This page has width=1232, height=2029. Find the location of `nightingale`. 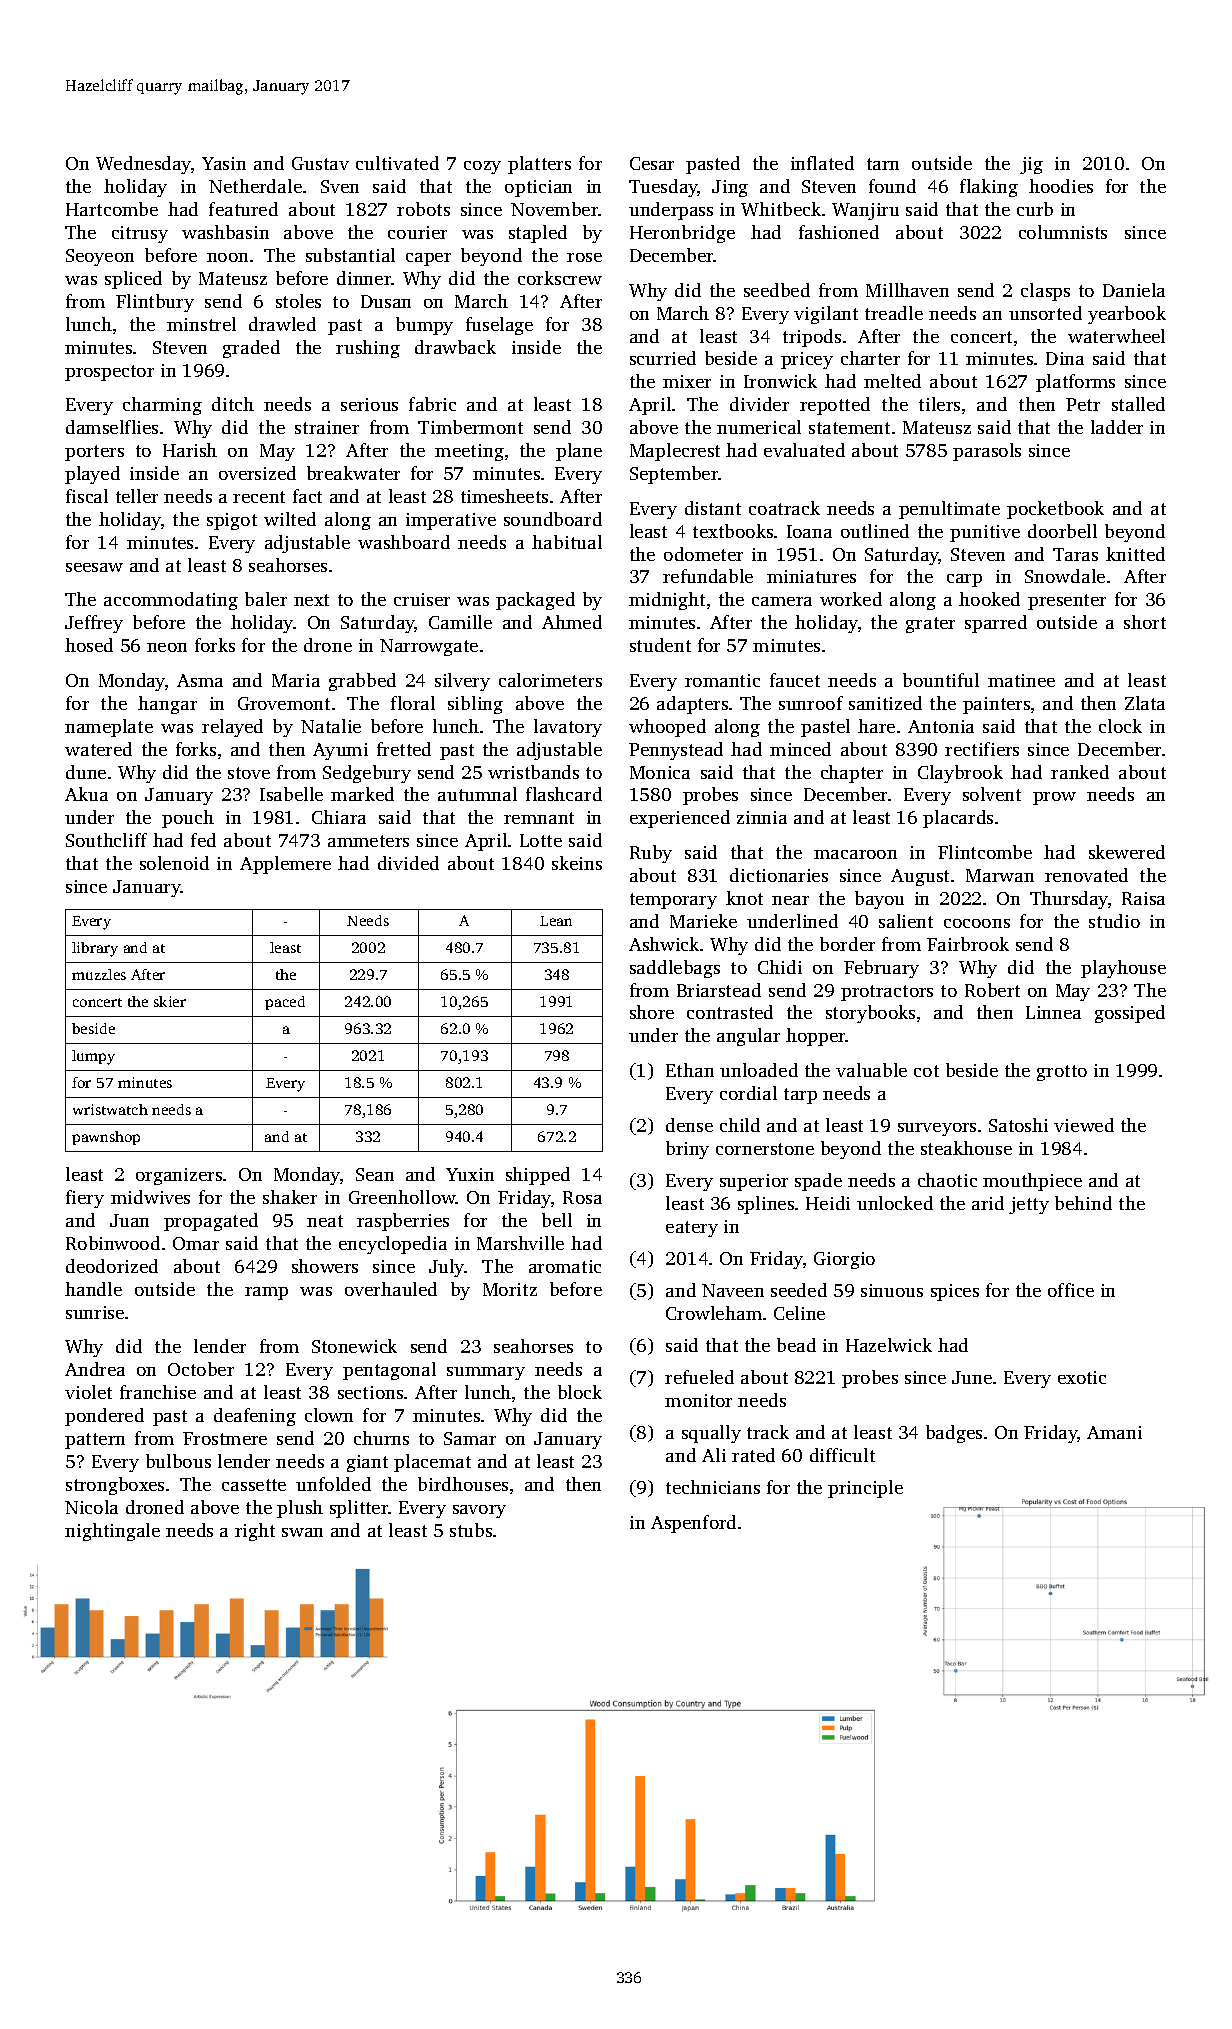

nightingale is located at coordinates (112, 1532).
